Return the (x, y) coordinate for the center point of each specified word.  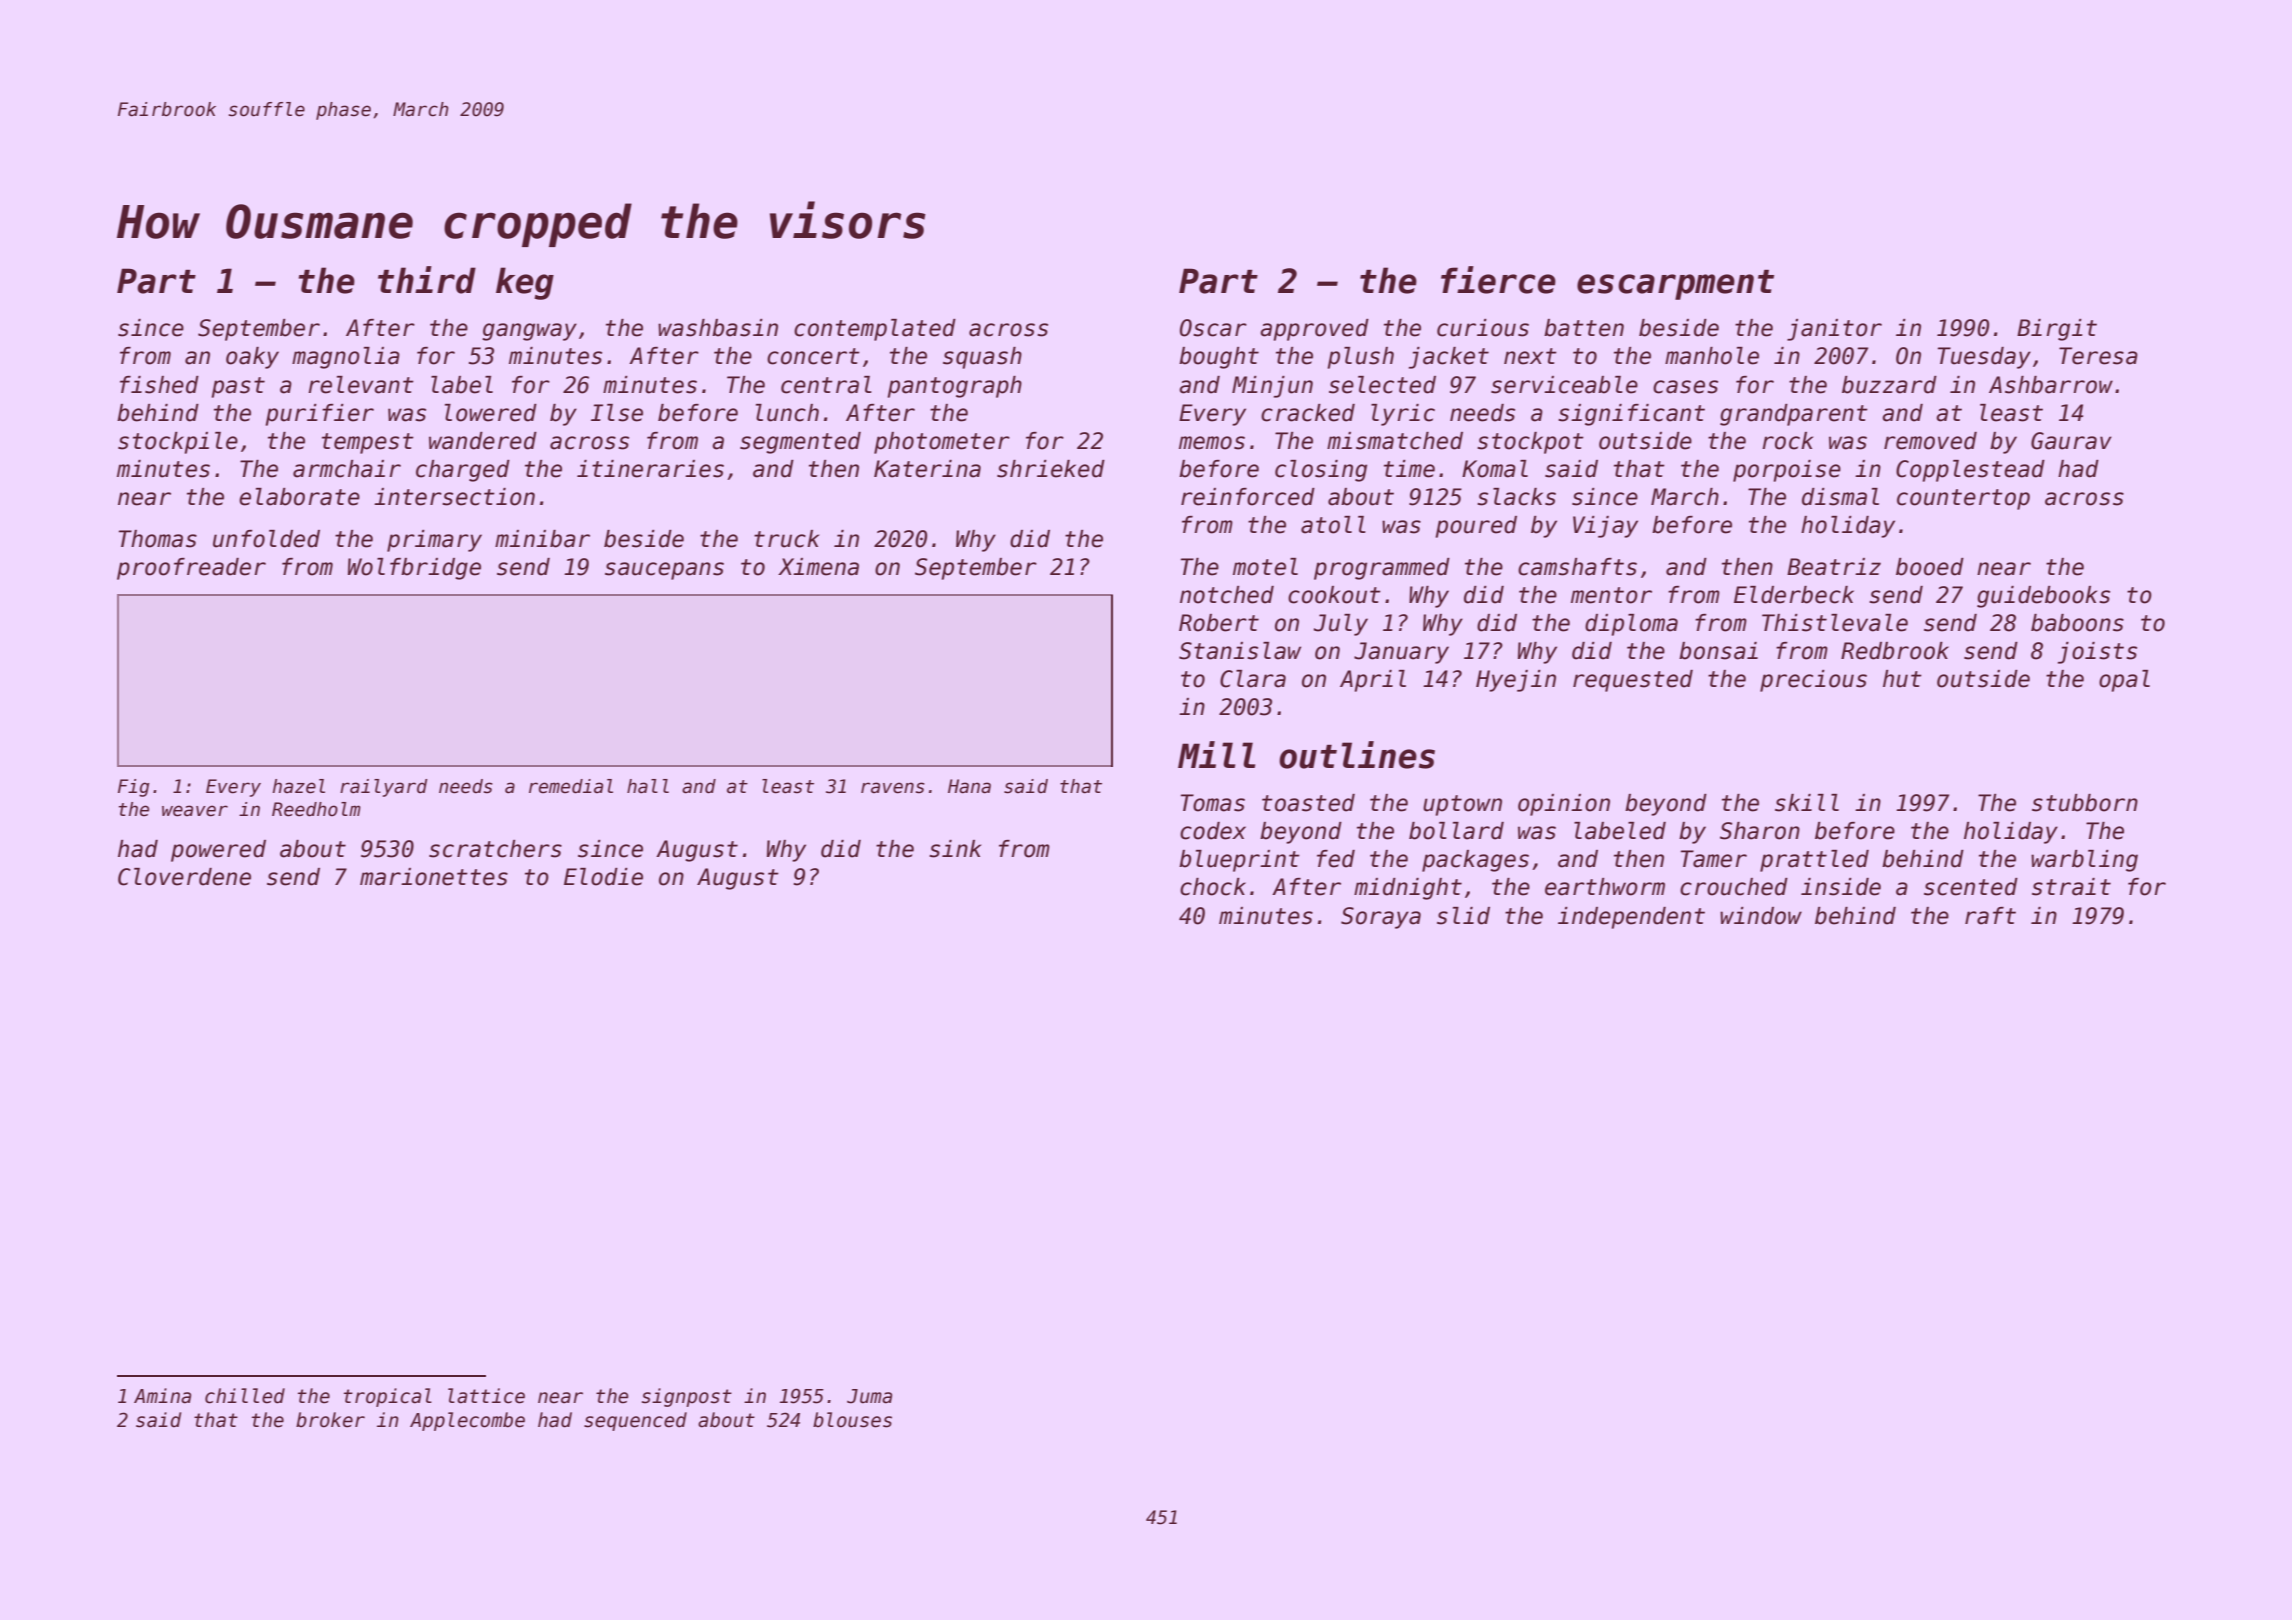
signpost (687, 1397)
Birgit (2057, 330)
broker (330, 1420)
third (427, 280)
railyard (384, 788)
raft (1990, 916)
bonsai (1718, 651)
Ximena (818, 567)
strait (2071, 887)
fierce (1498, 280)
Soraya (1381, 918)
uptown (1462, 805)
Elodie (603, 877)
